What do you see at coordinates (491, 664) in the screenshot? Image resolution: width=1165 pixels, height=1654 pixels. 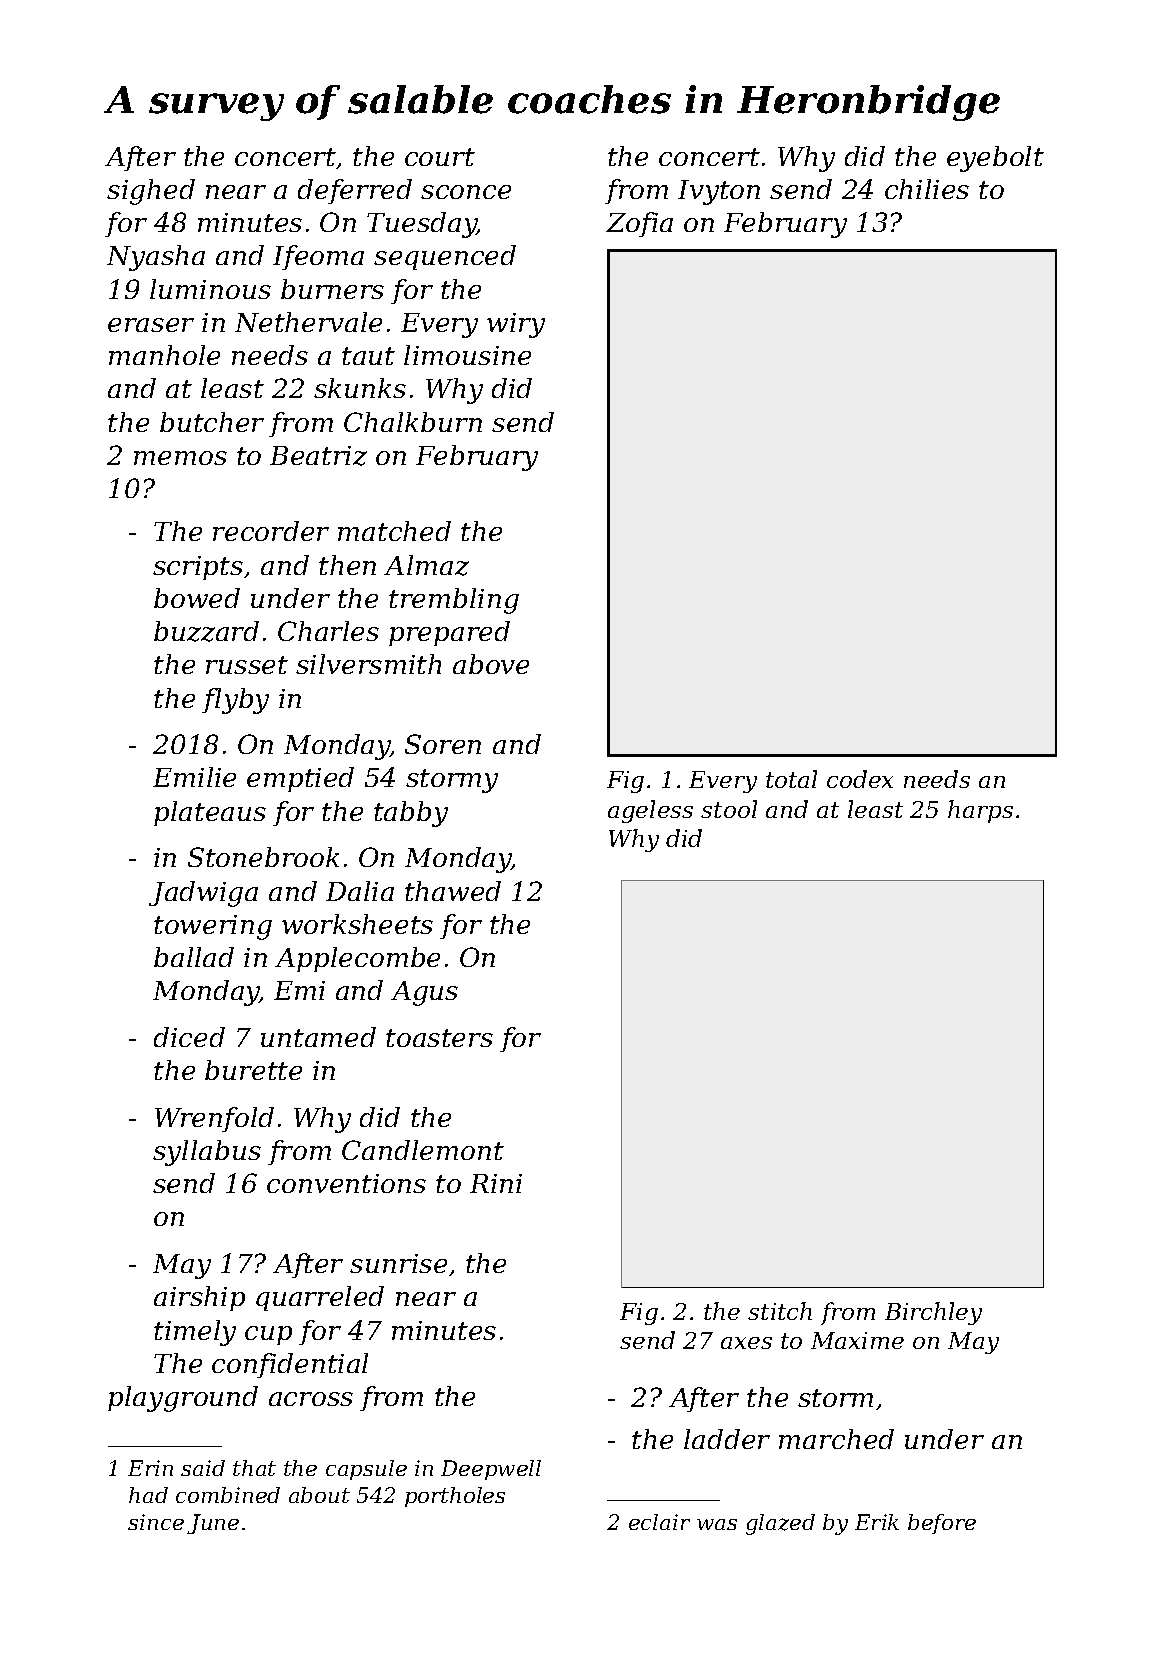 I see `above` at bounding box center [491, 664].
